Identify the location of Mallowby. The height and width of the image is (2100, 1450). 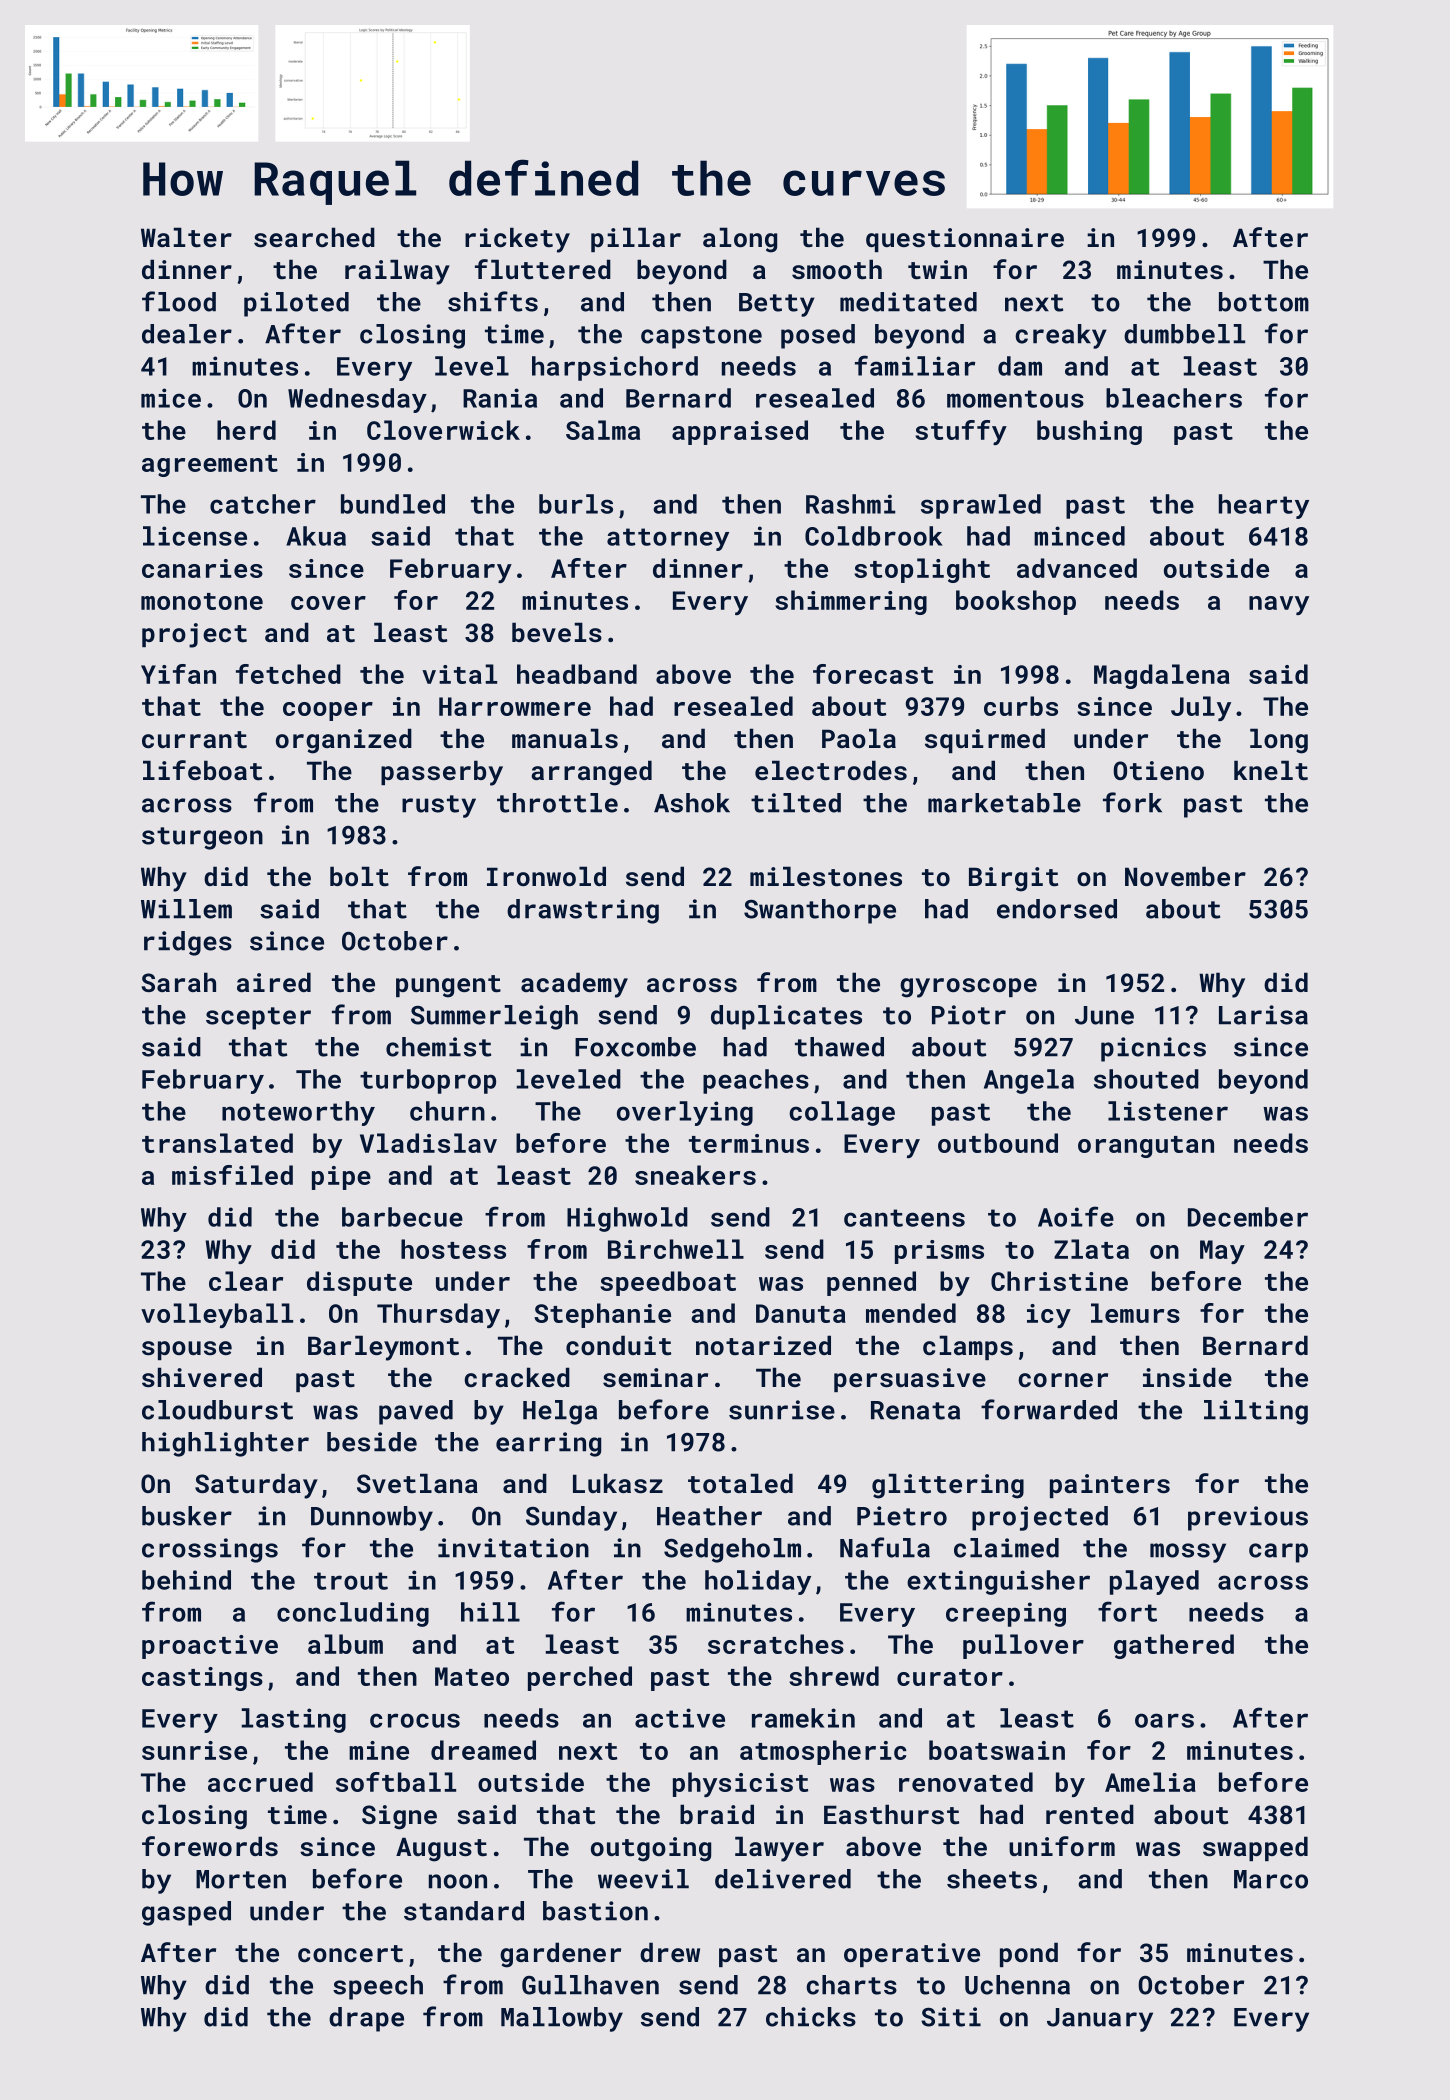
(562, 2019).
